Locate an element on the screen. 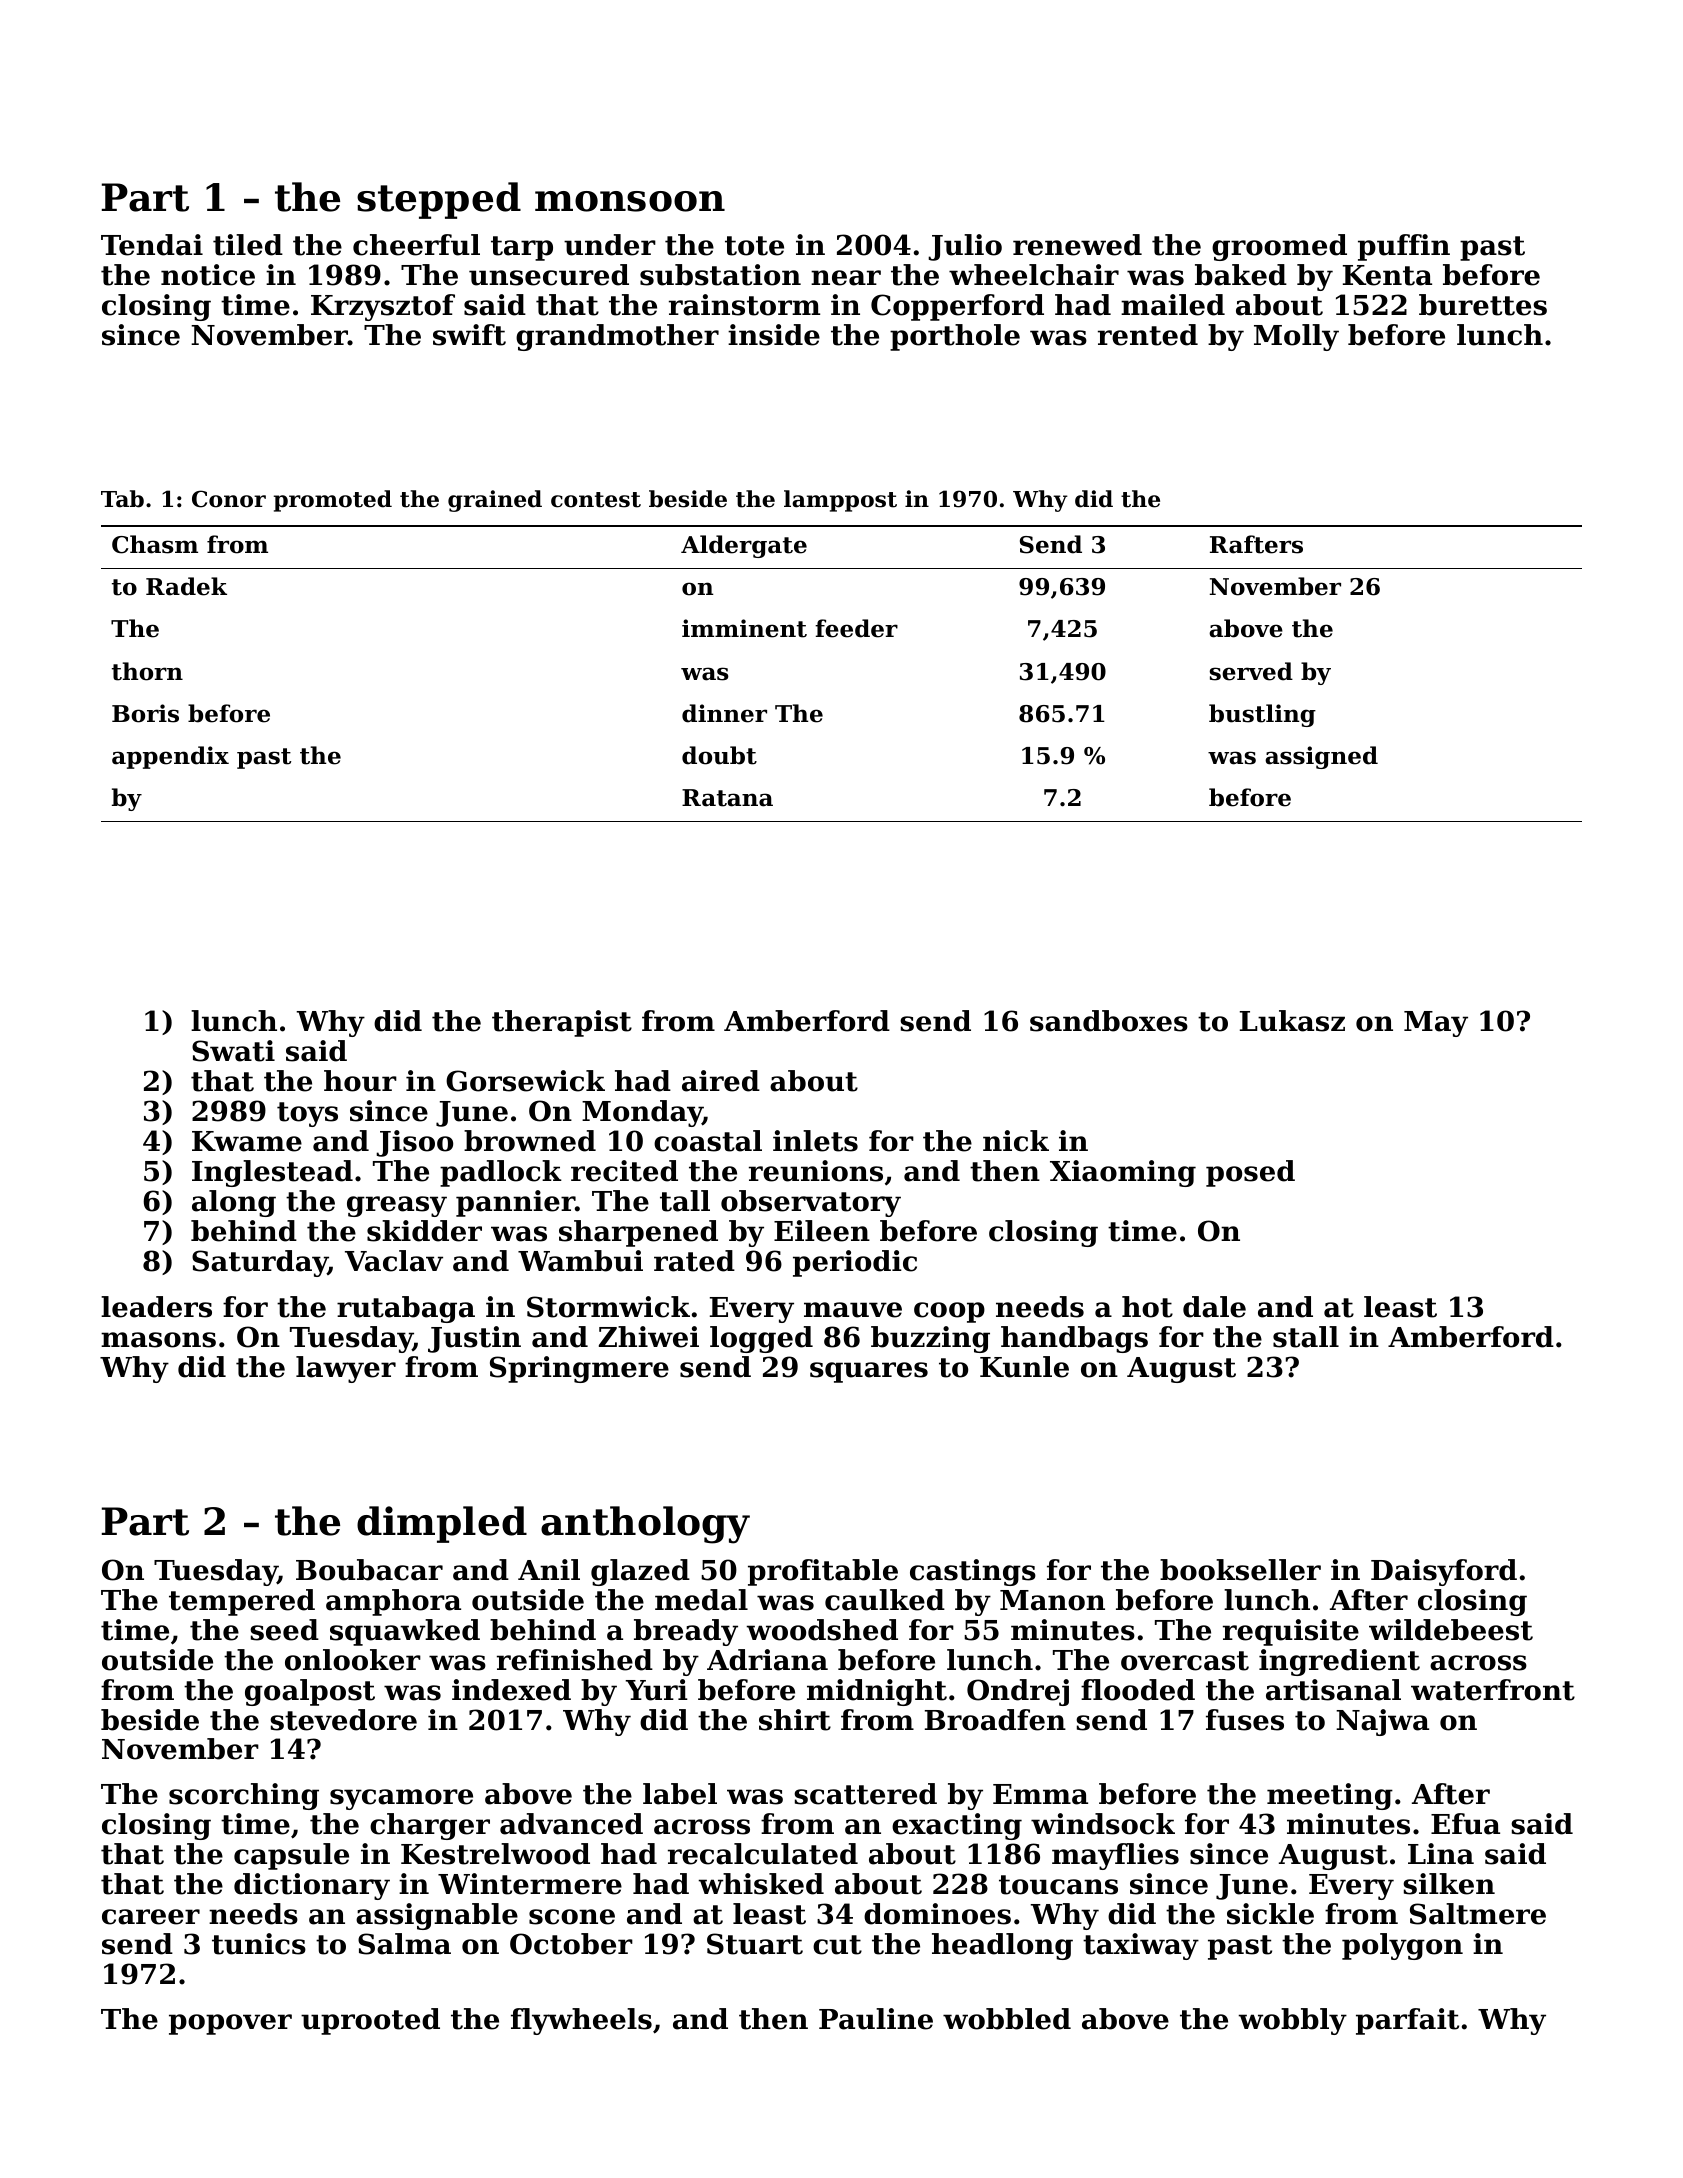  anthology is located at coordinates (645, 1525).
